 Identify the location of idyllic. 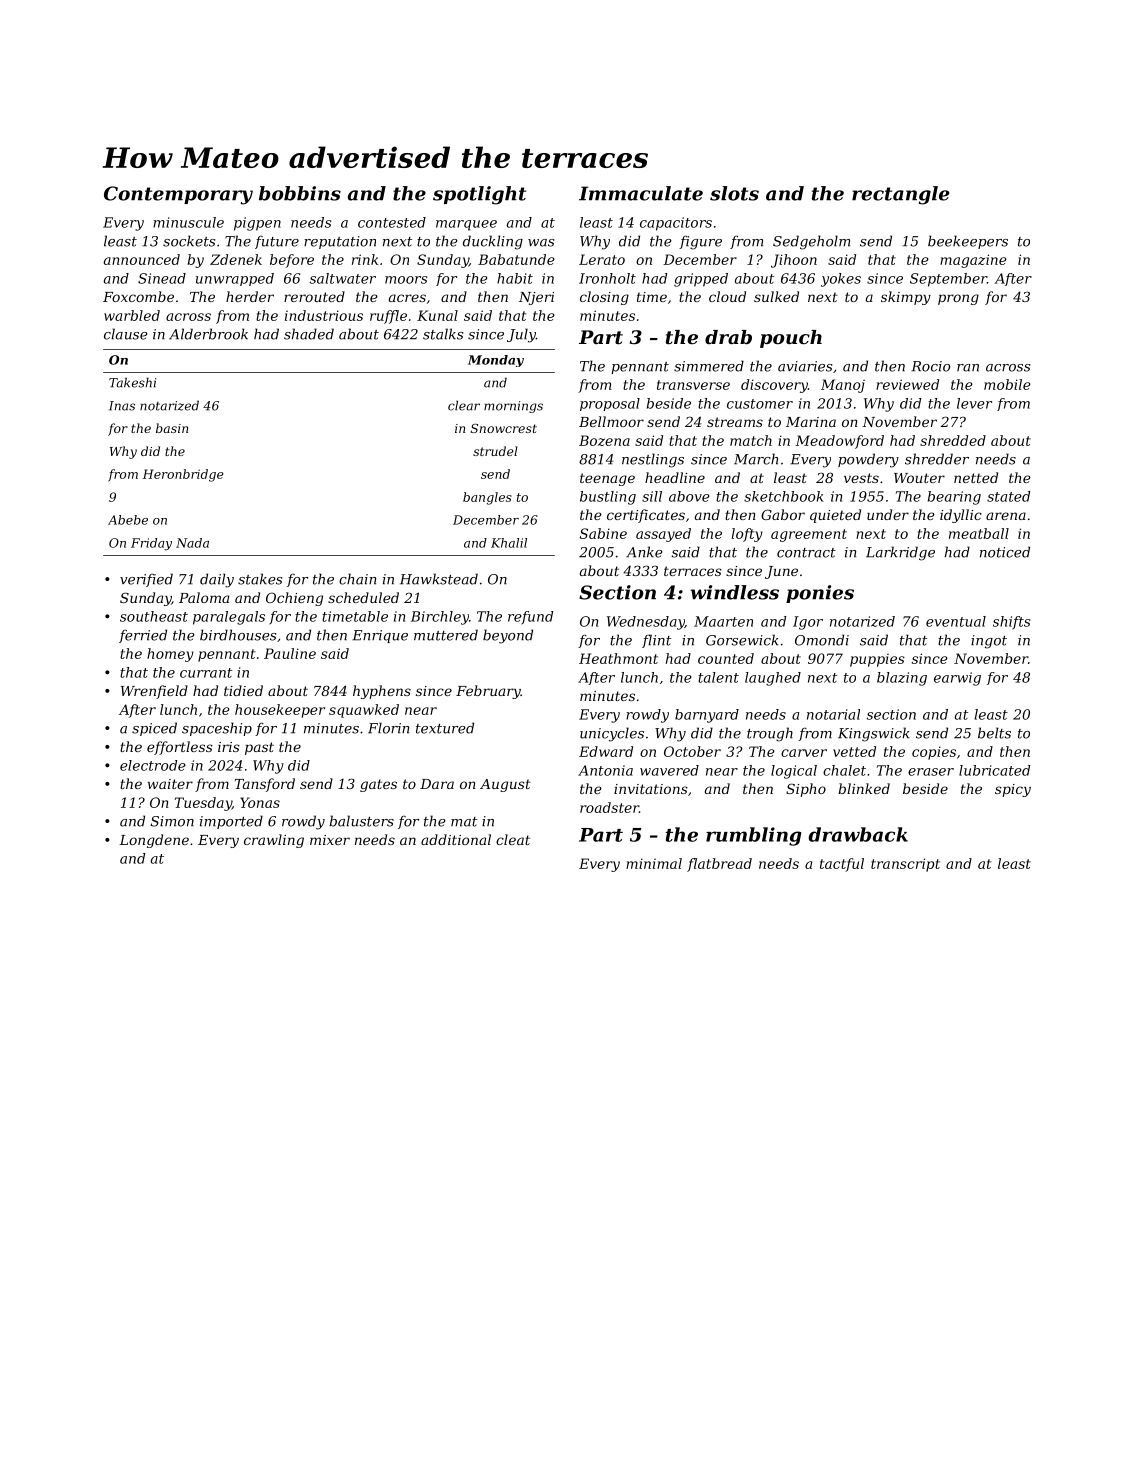
(961, 516).
